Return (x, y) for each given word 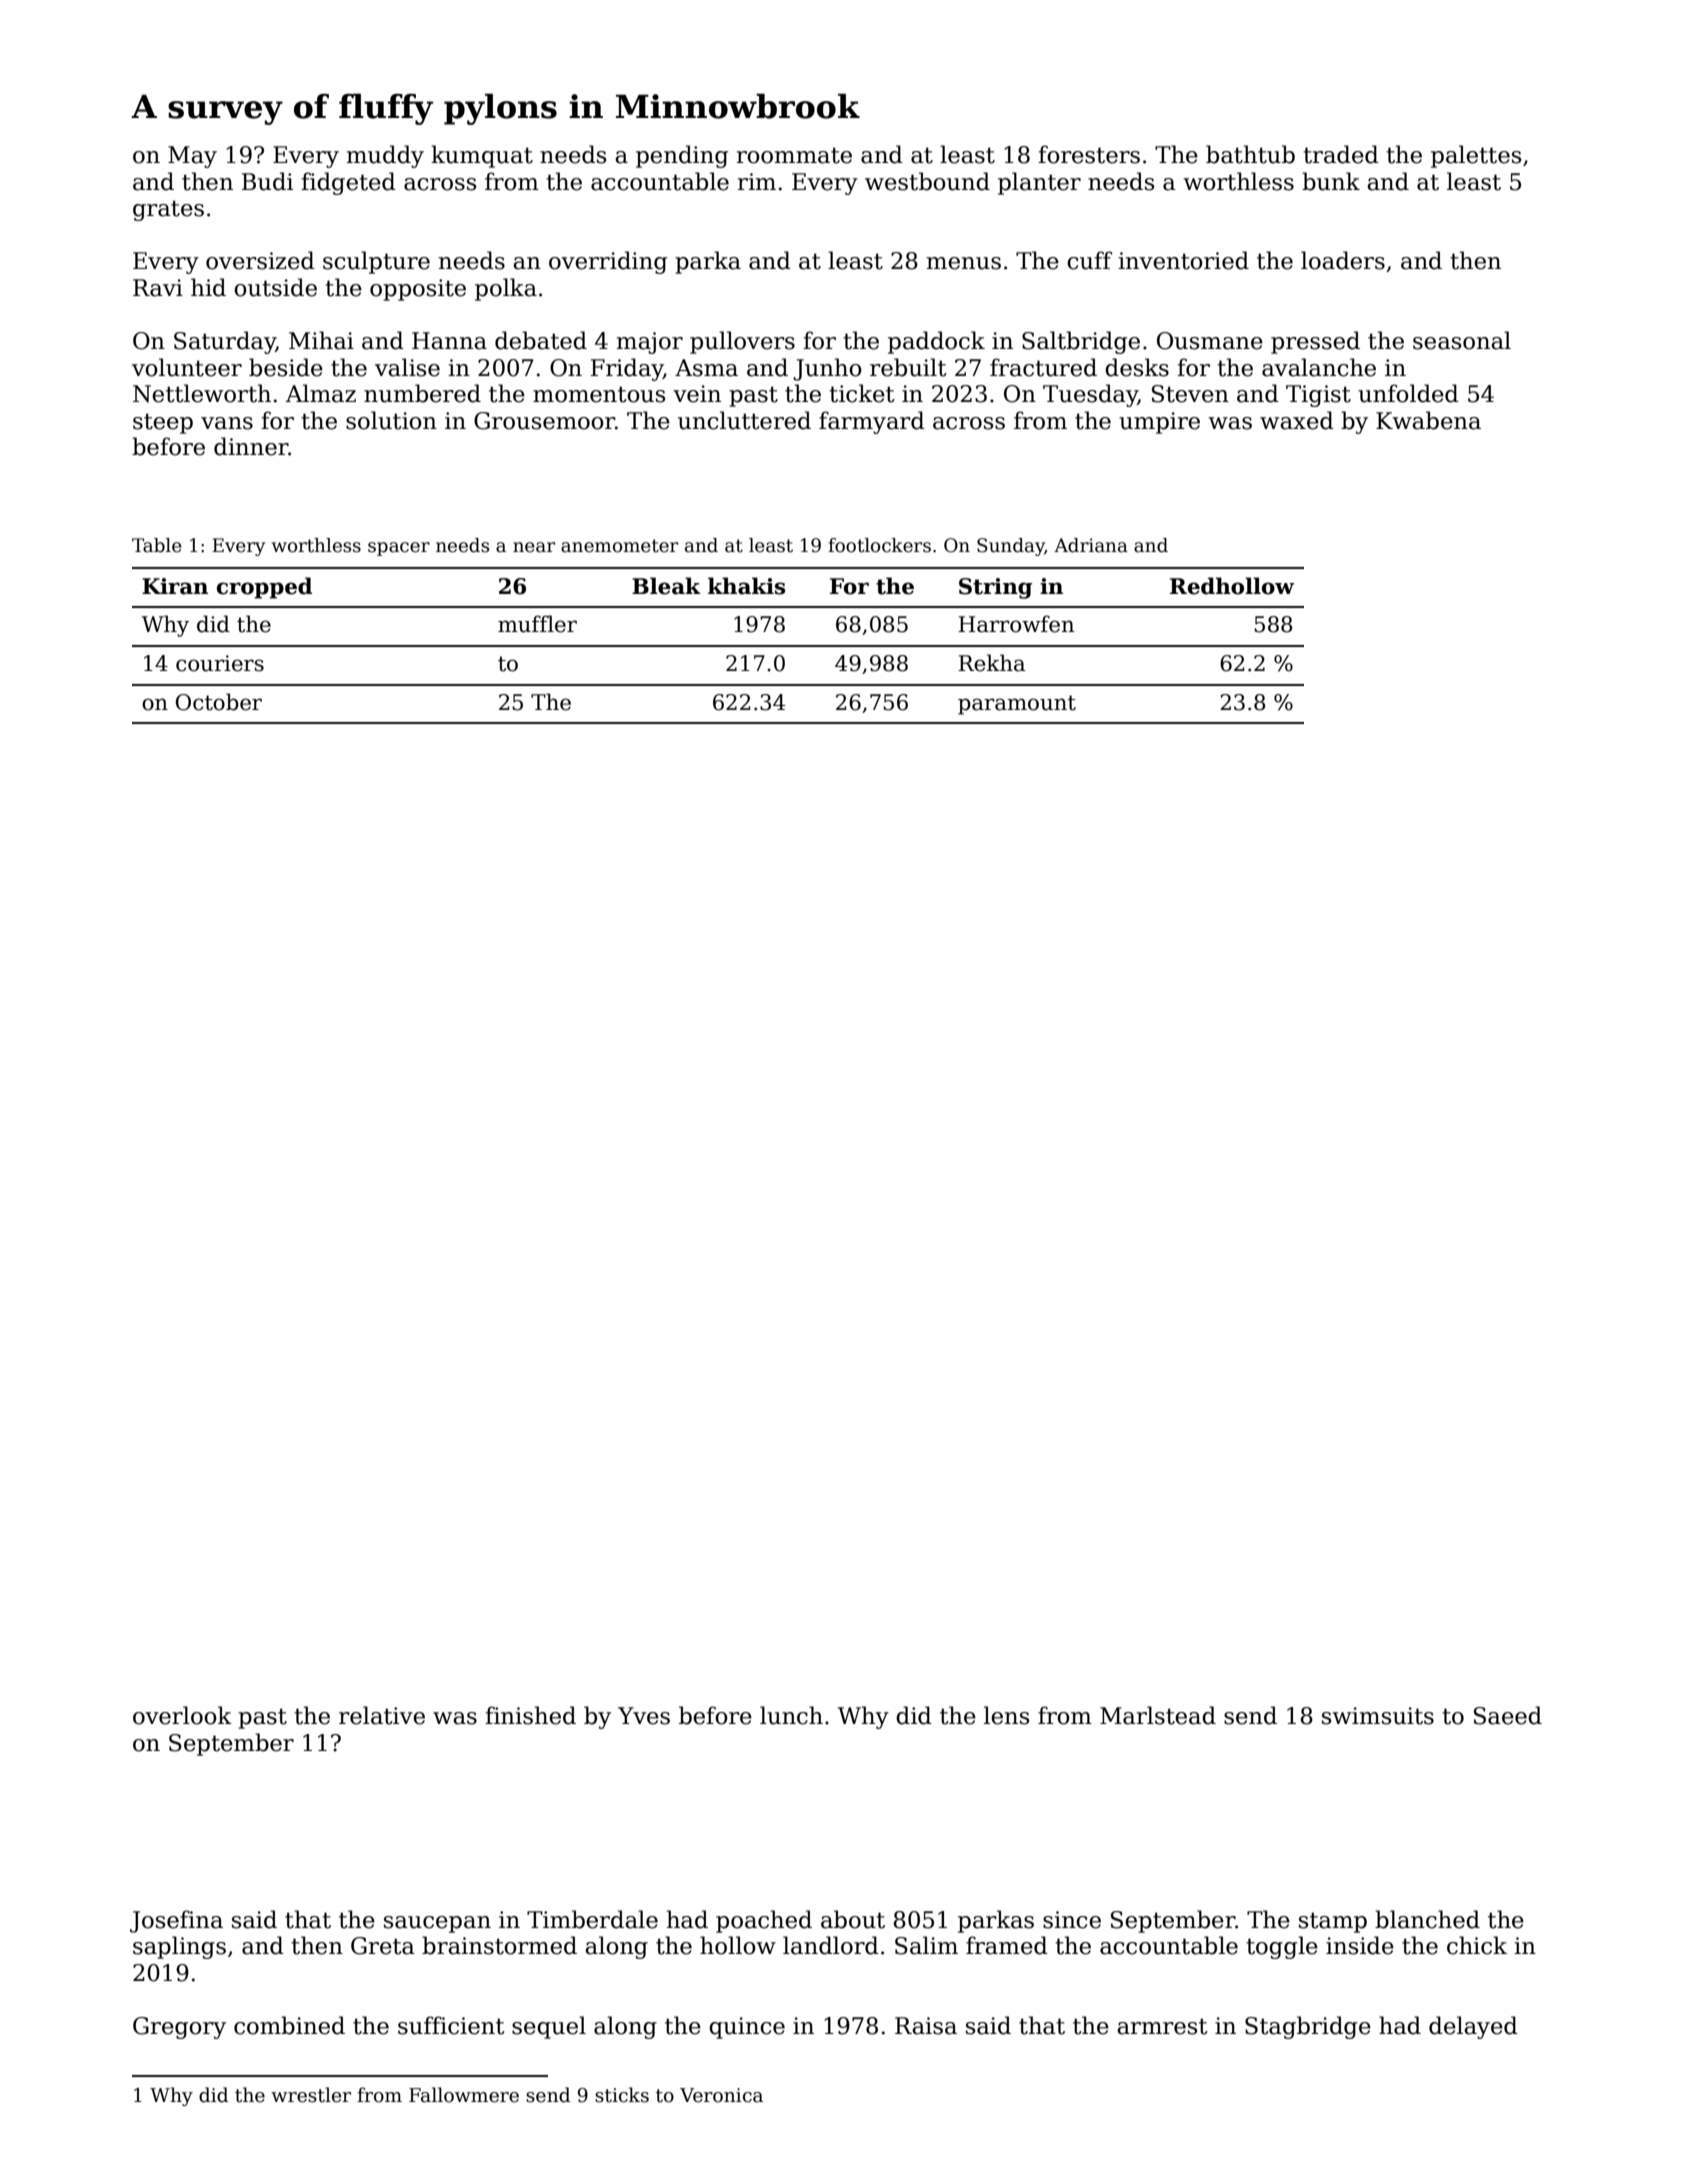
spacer (399, 549)
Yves (644, 1716)
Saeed (1508, 1715)
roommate (794, 155)
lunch (791, 1715)
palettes (1476, 156)
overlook (182, 1715)
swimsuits (1378, 1716)
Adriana (1091, 545)
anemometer (619, 546)
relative (382, 1715)
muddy (385, 156)
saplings (179, 1947)
